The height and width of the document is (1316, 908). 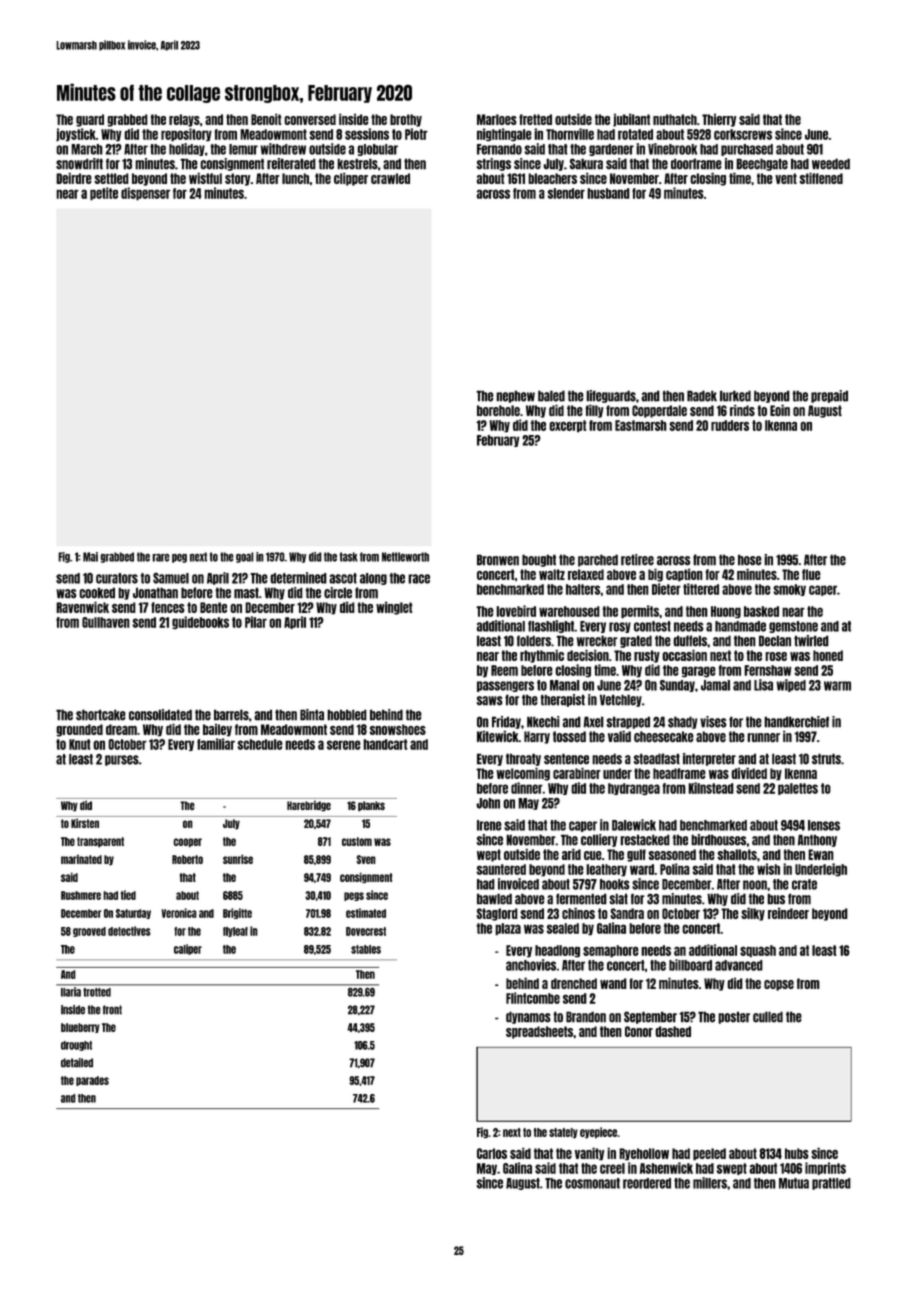 I want to click on copse, so click(x=779, y=985).
